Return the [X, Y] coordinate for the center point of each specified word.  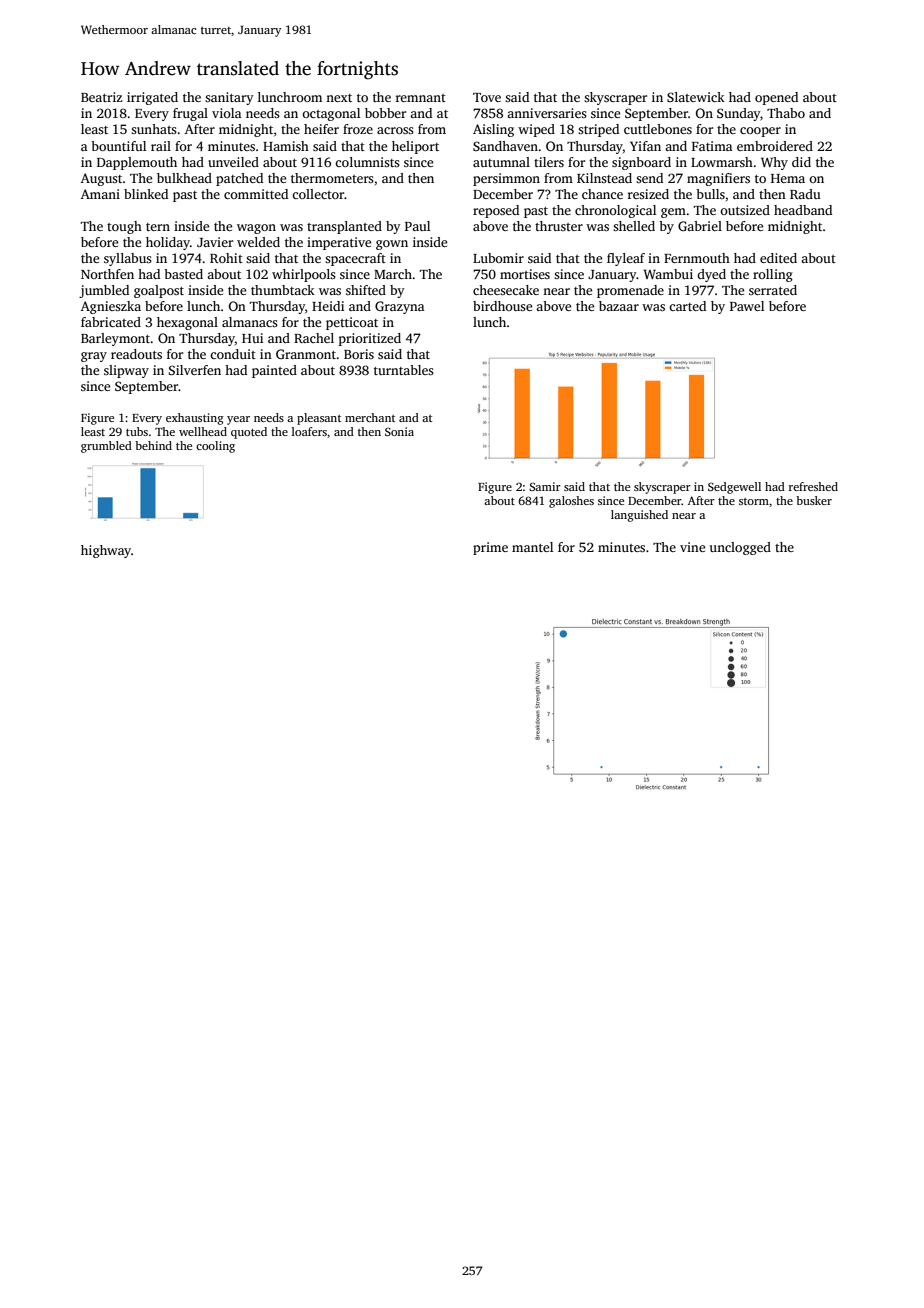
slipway [126, 371]
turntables [404, 370]
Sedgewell [734, 488]
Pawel [747, 306]
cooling [215, 447]
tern [158, 227]
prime [490, 548]
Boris [359, 354]
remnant [421, 98]
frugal [190, 114]
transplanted [344, 227]
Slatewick [696, 97]
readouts [136, 354]
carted [687, 306]
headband [803, 210]
